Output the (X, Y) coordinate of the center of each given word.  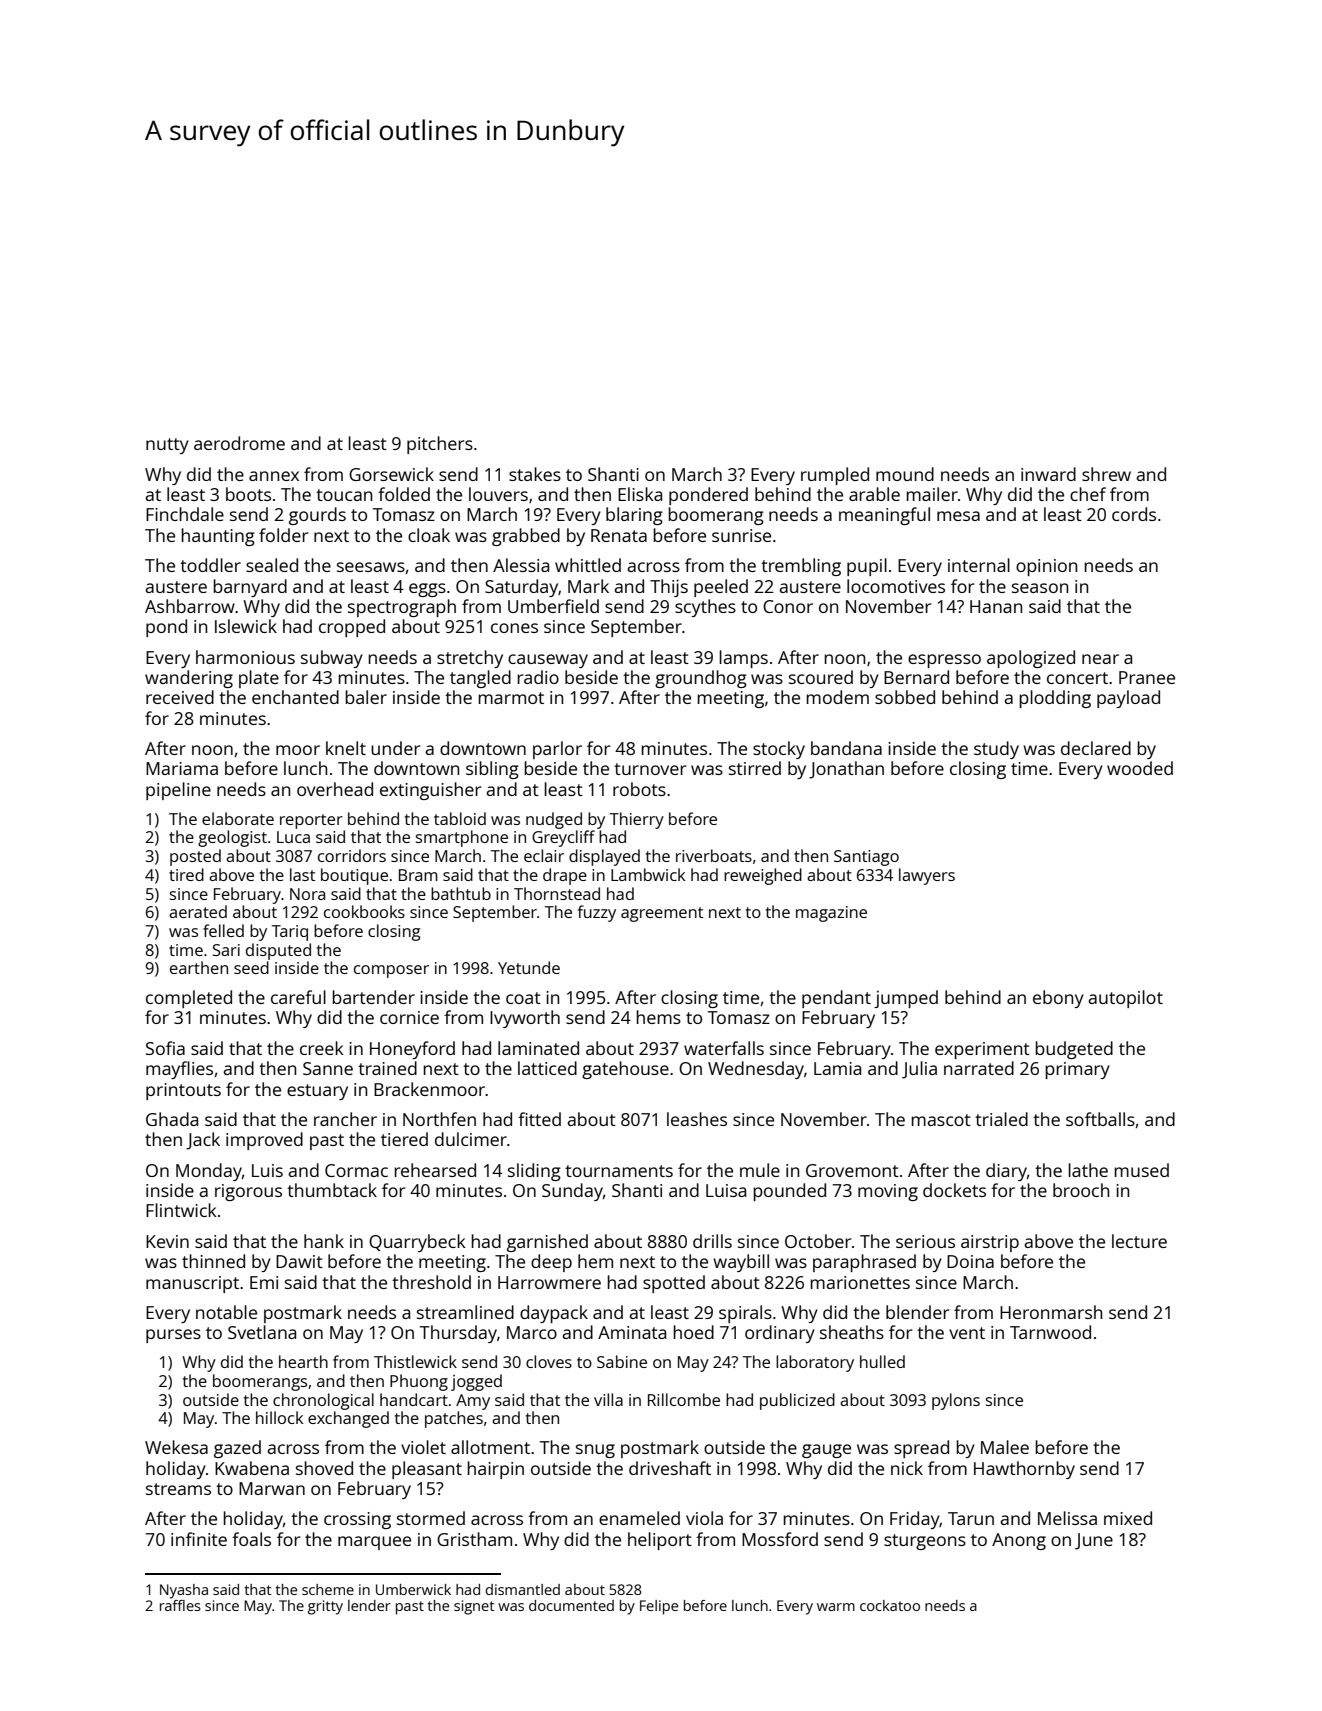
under (395, 748)
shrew (1106, 474)
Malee (1005, 1447)
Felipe (659, 1607)
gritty (325, 1607)
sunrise (741, 535)
